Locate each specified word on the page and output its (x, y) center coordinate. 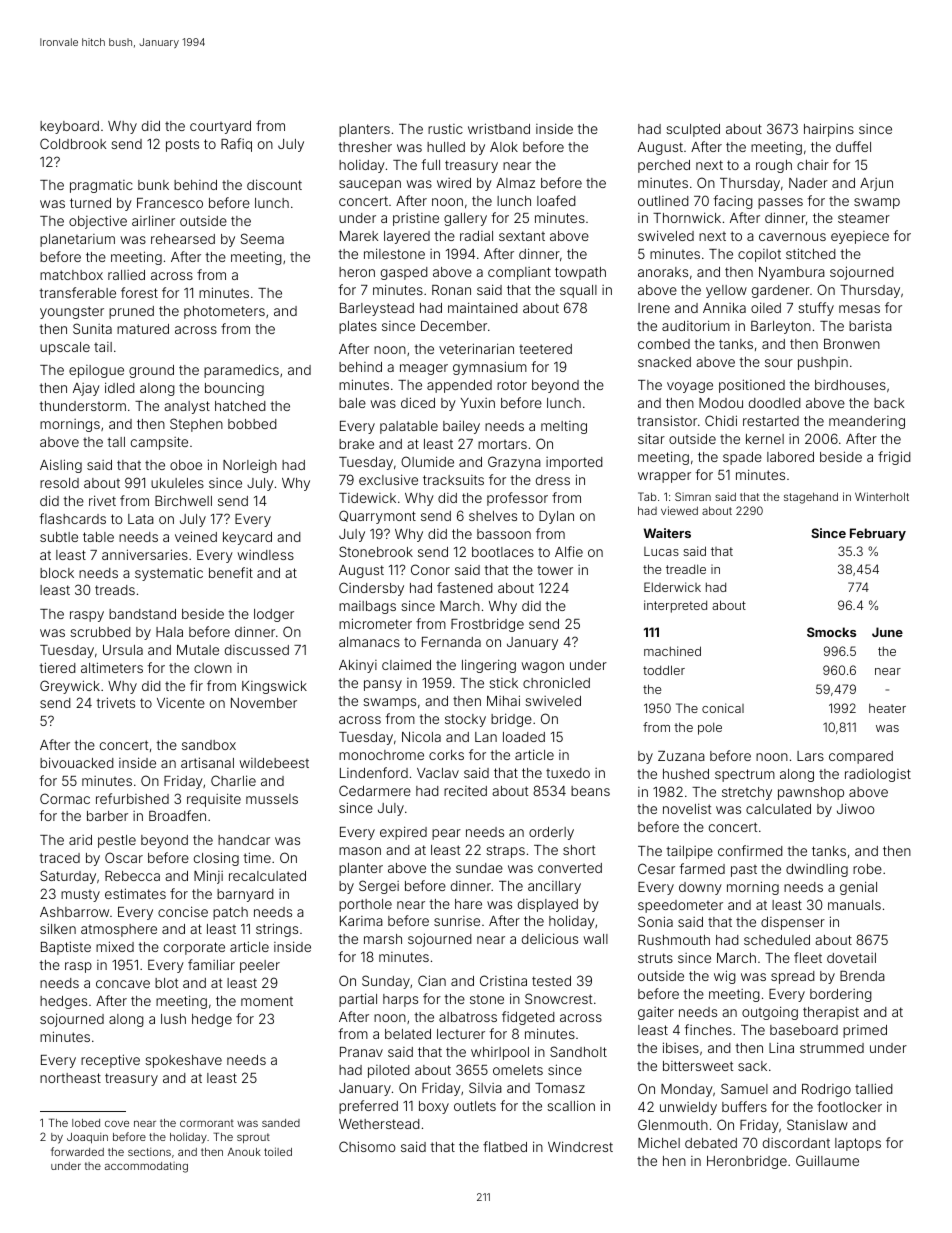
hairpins (829, 130)
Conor (430, 569)
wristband (499, 128)
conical (723, 708)
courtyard (220, 127)
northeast (70, 1078)
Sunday (386, 982)
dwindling (817, 870)
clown (213, 668)
